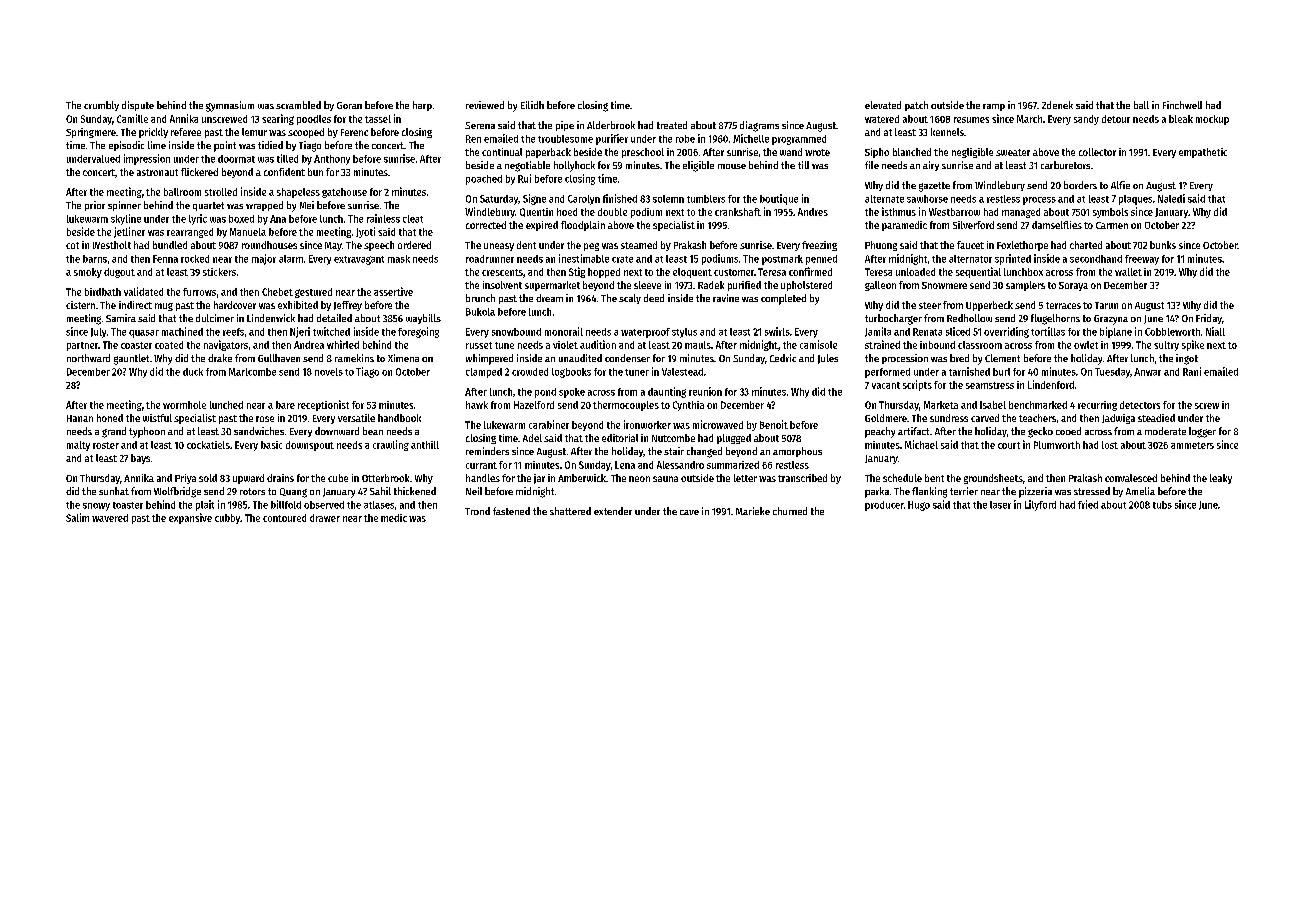  I want to click on crumbly, so click(101, 106).
